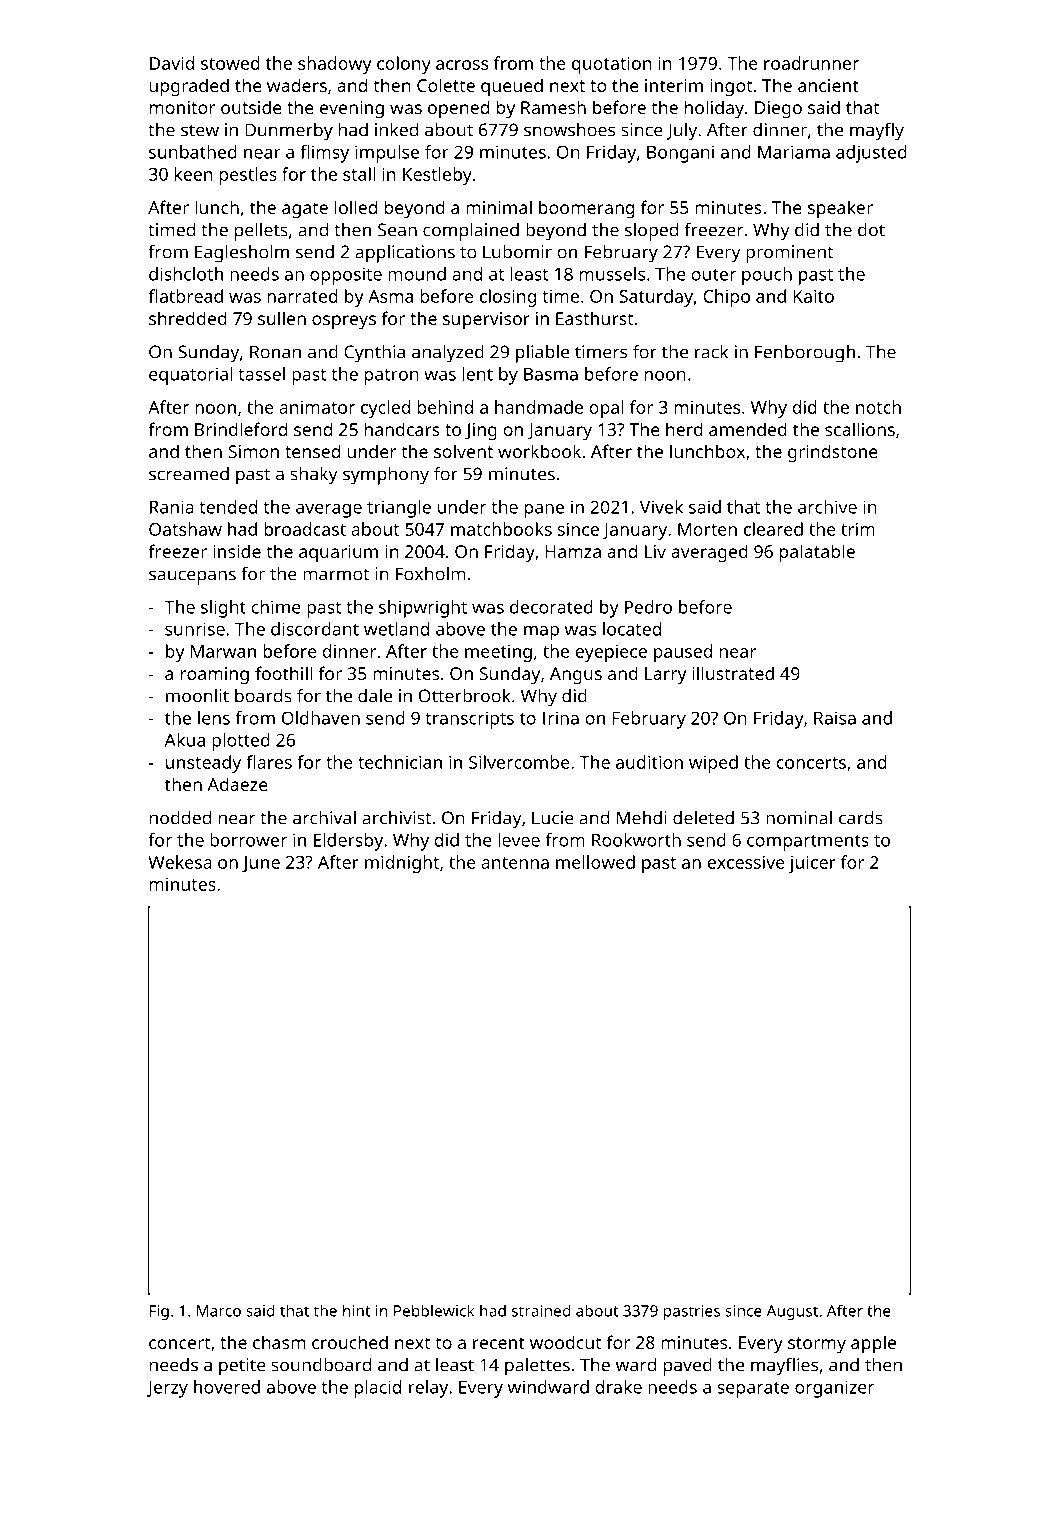  What do you see at coordinates (878, 407) in the document?
I see `notch` at bounding box center [878, 407].
